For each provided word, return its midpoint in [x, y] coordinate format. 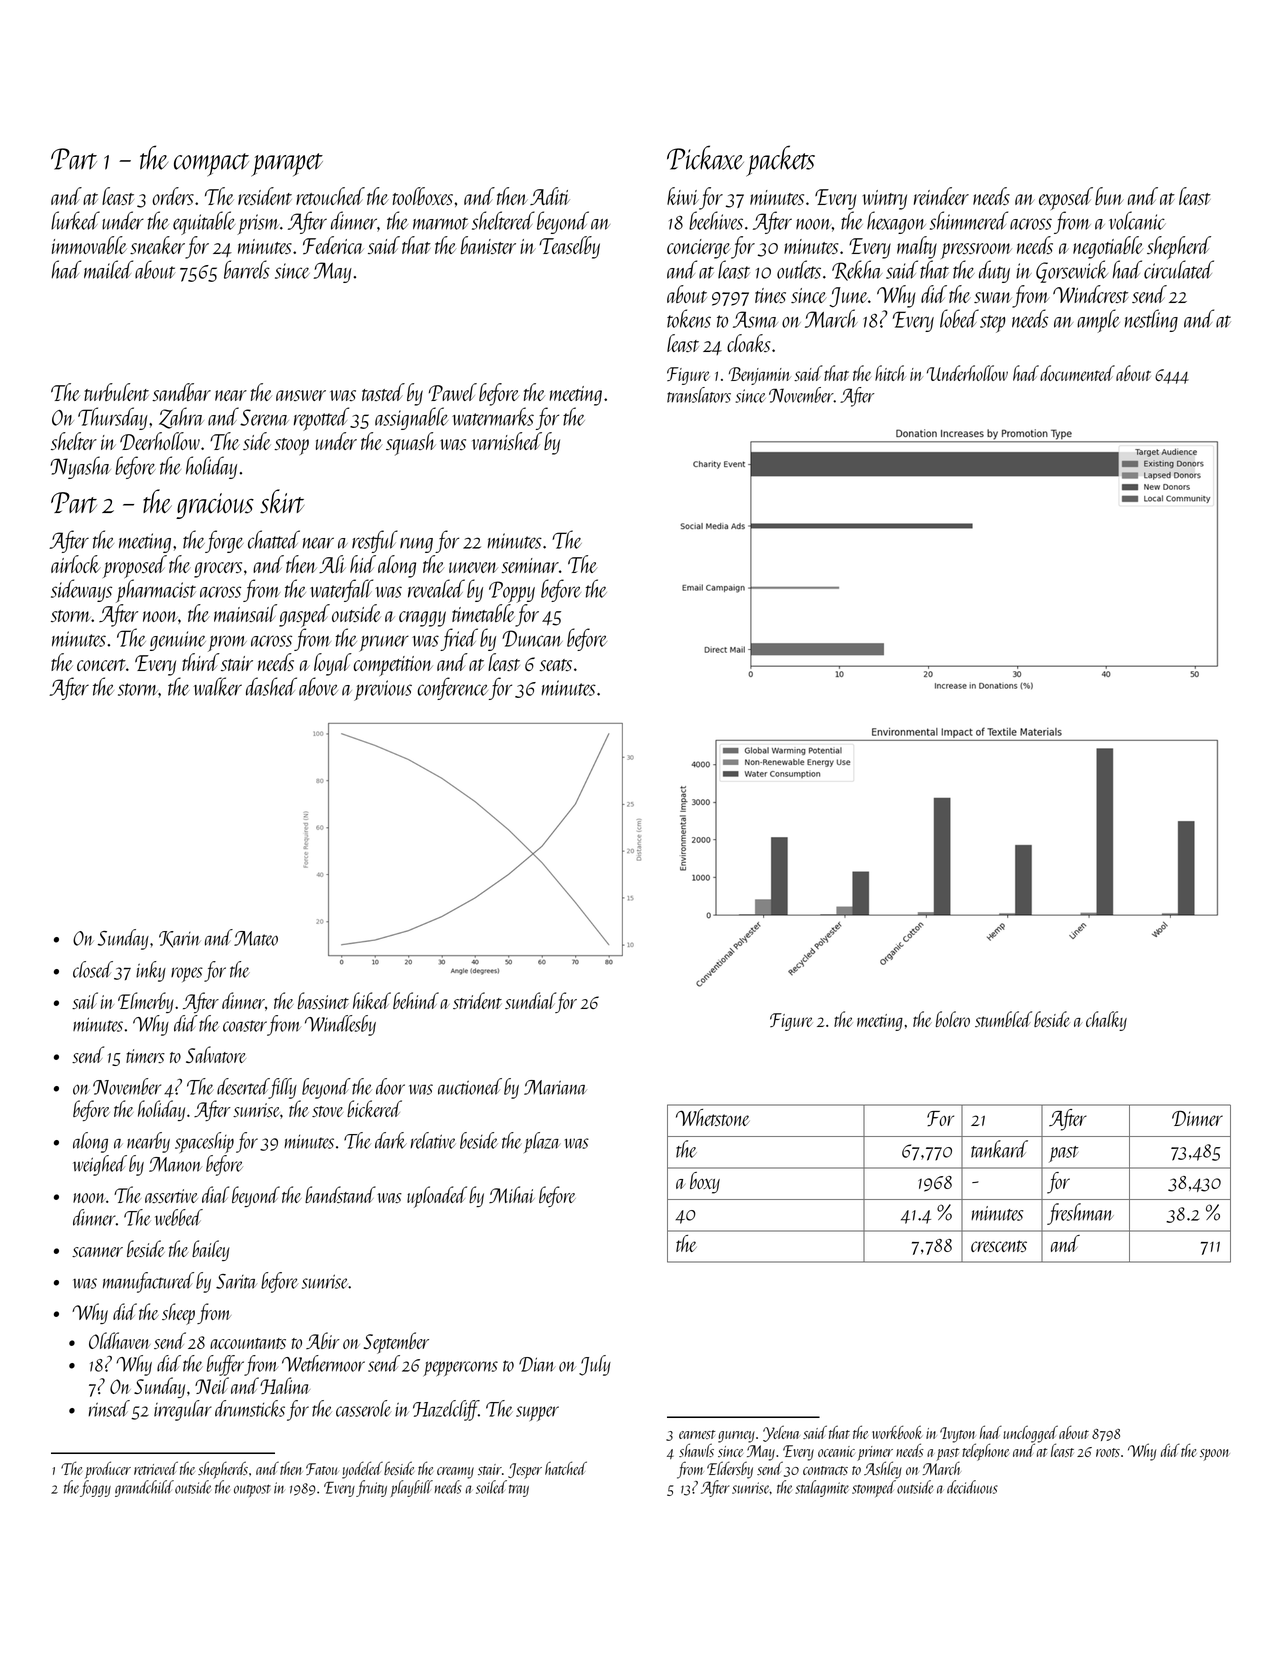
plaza [542, 1142]
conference [452, 688]
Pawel [453, 392]
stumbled [1003, 1019]
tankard [999, 1149]
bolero [953, 1019]
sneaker [157, 245]
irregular [183, 1410]
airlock [76, 564]
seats [555, 665]
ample [1098, 321]
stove [327, 1111]
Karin [180, 939]
